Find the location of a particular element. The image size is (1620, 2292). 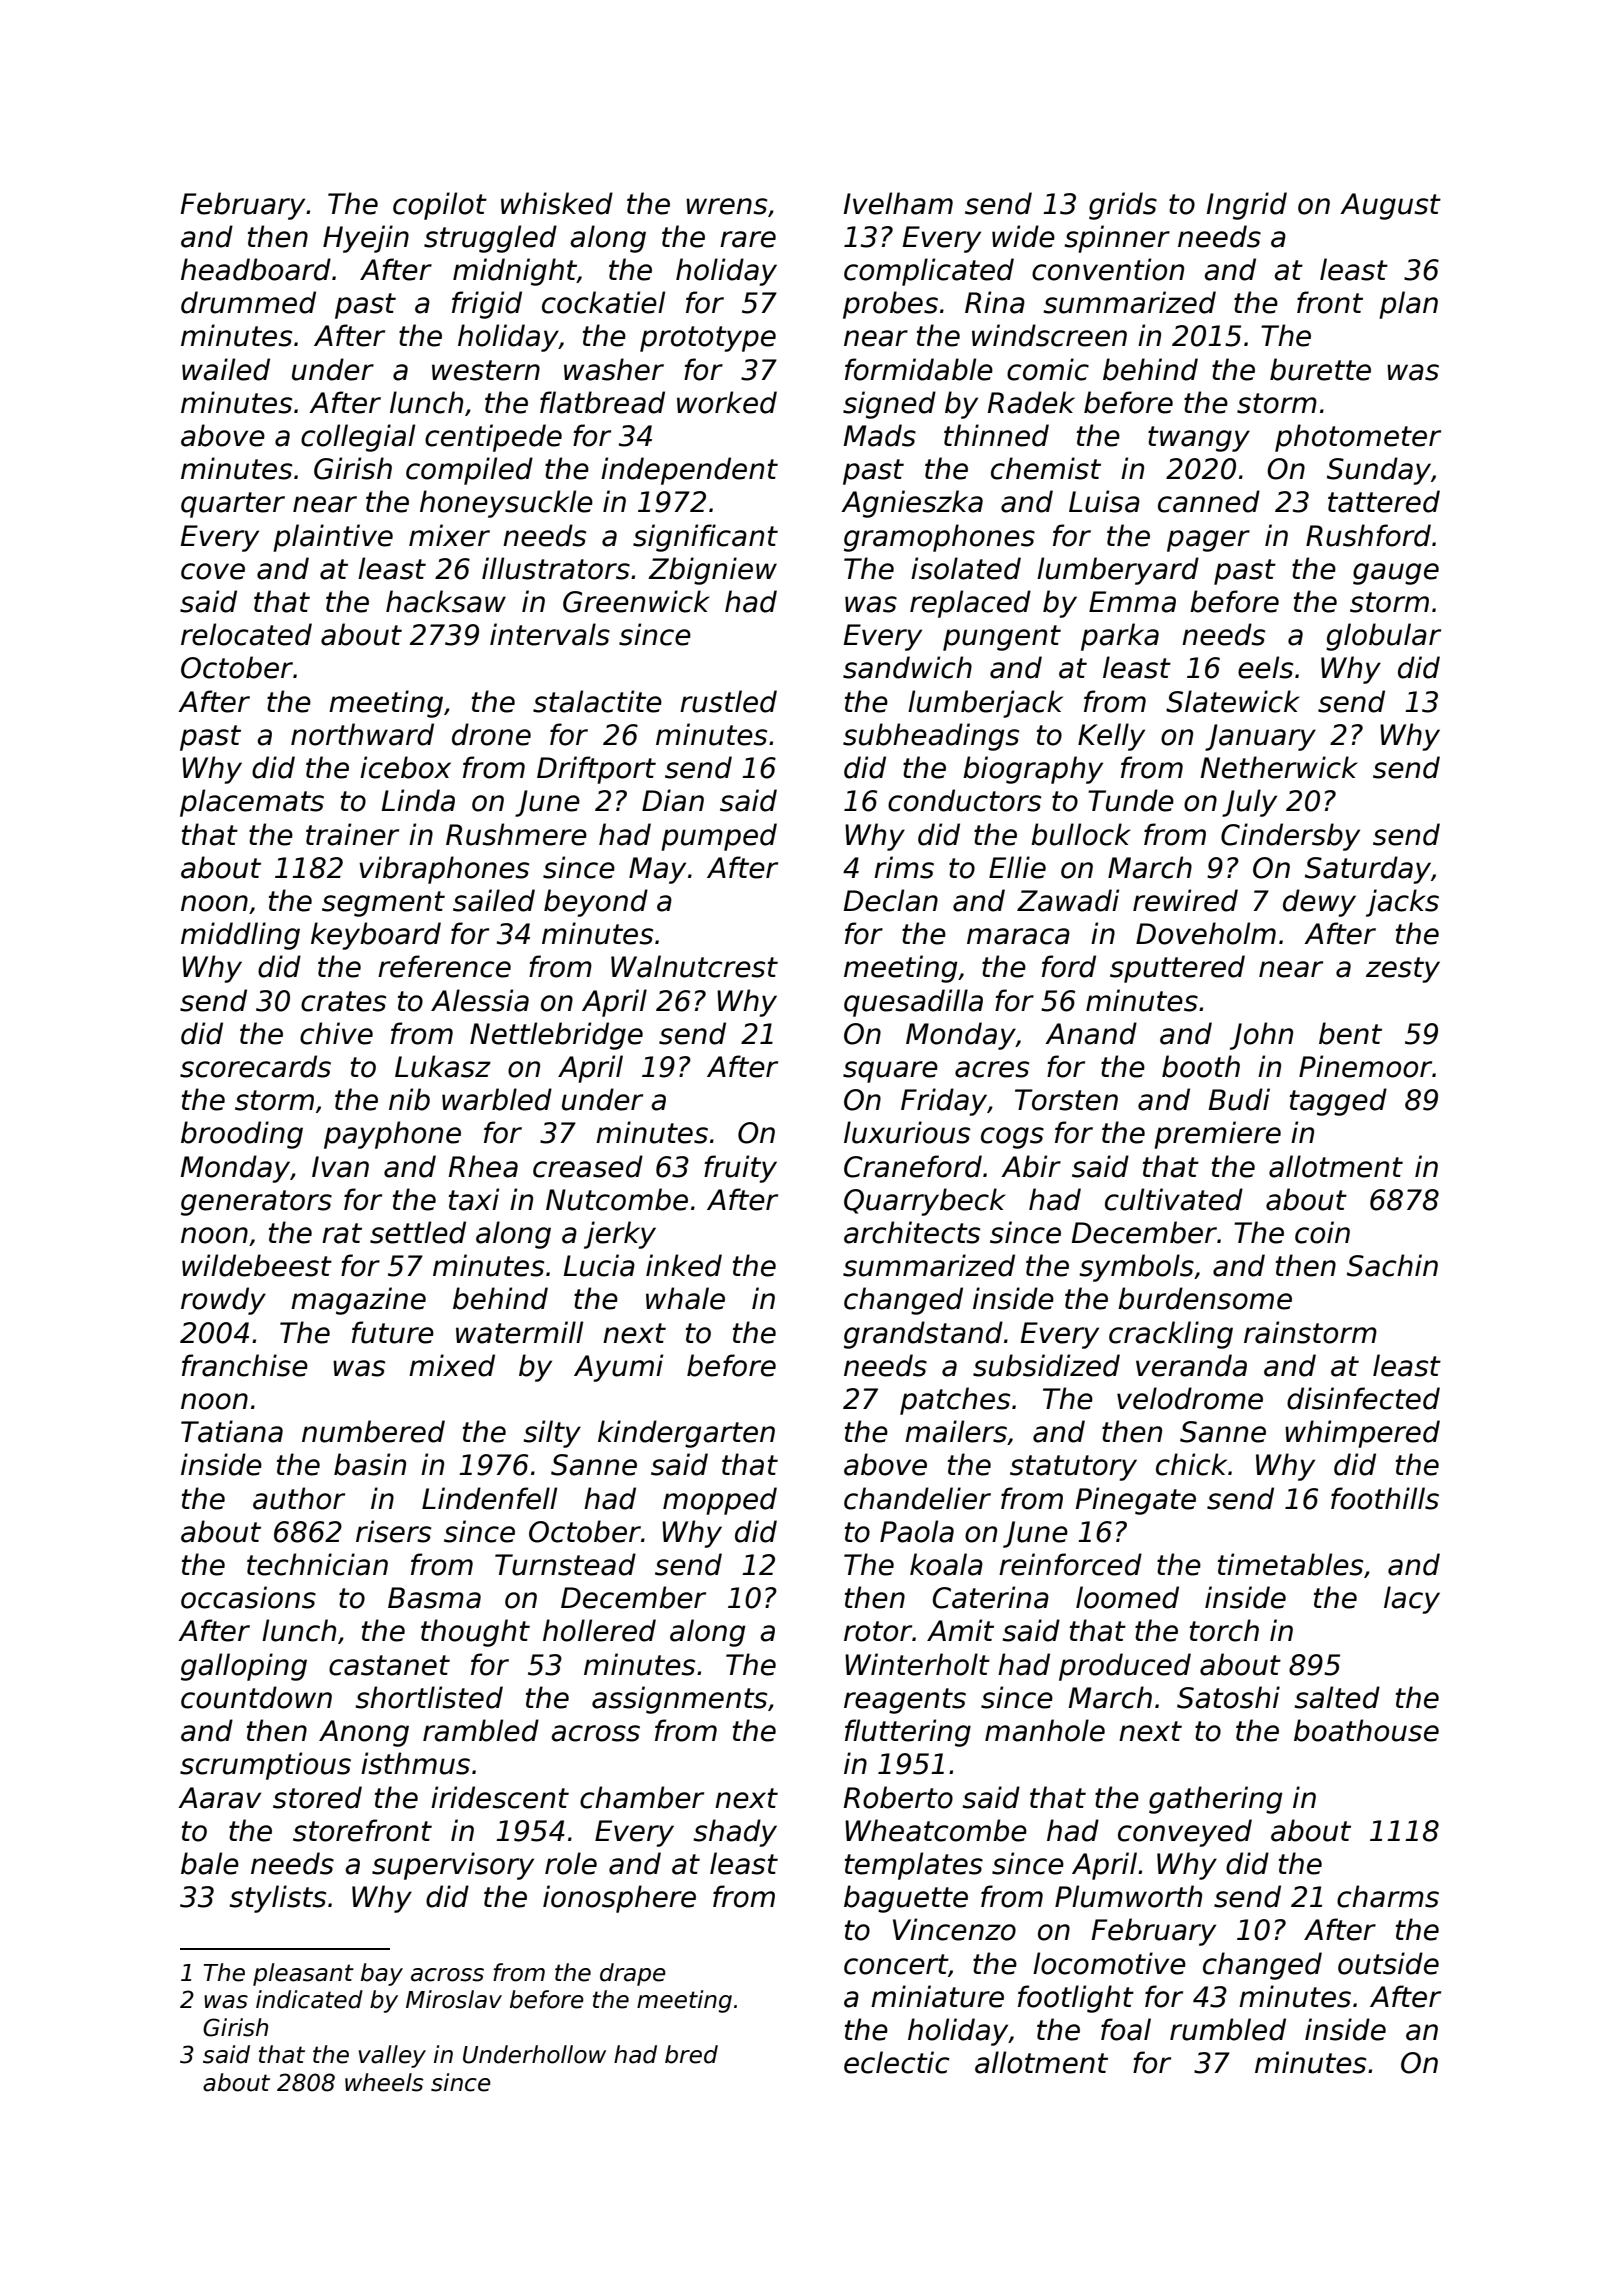

midnight is located at coordinates (515, 272).
